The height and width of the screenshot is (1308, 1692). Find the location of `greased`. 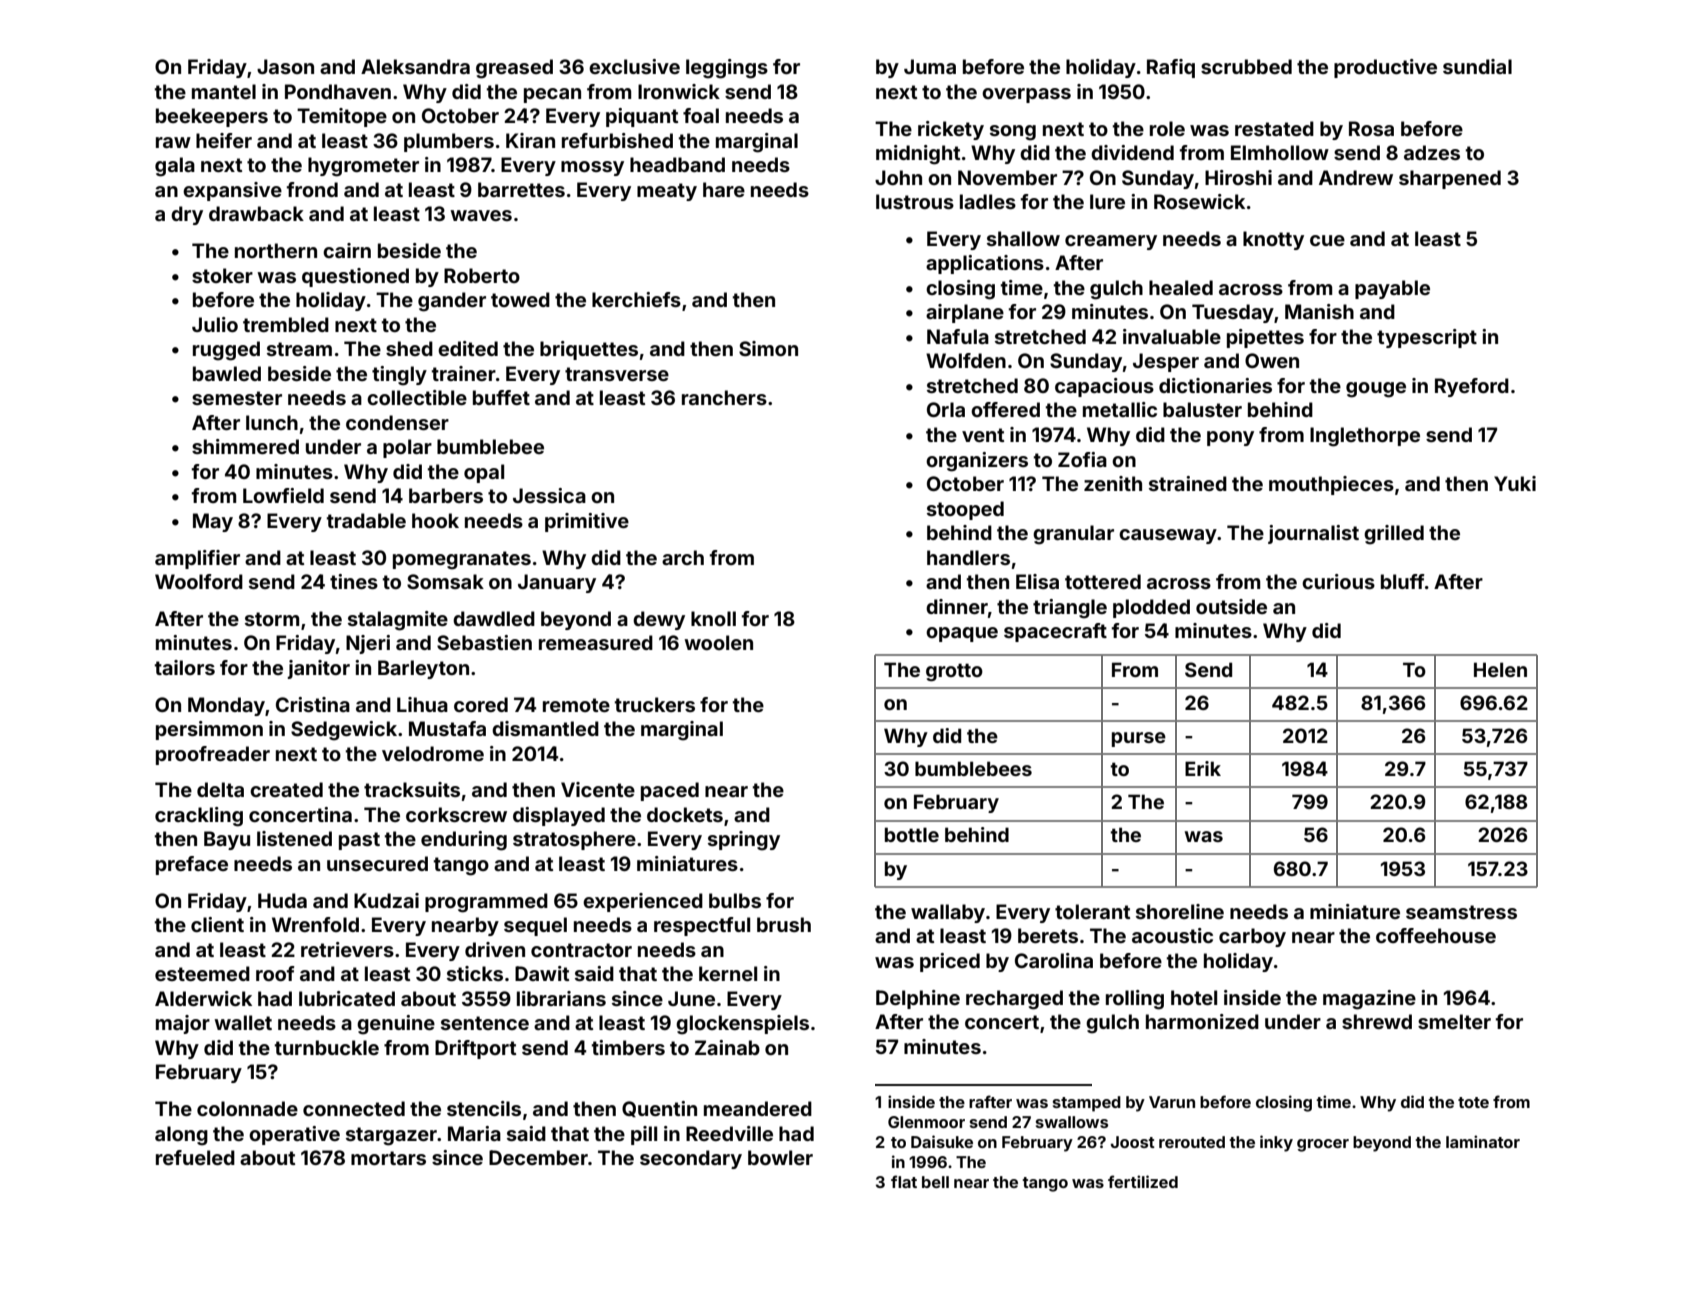

greased is located at coordinates (514, 69).
